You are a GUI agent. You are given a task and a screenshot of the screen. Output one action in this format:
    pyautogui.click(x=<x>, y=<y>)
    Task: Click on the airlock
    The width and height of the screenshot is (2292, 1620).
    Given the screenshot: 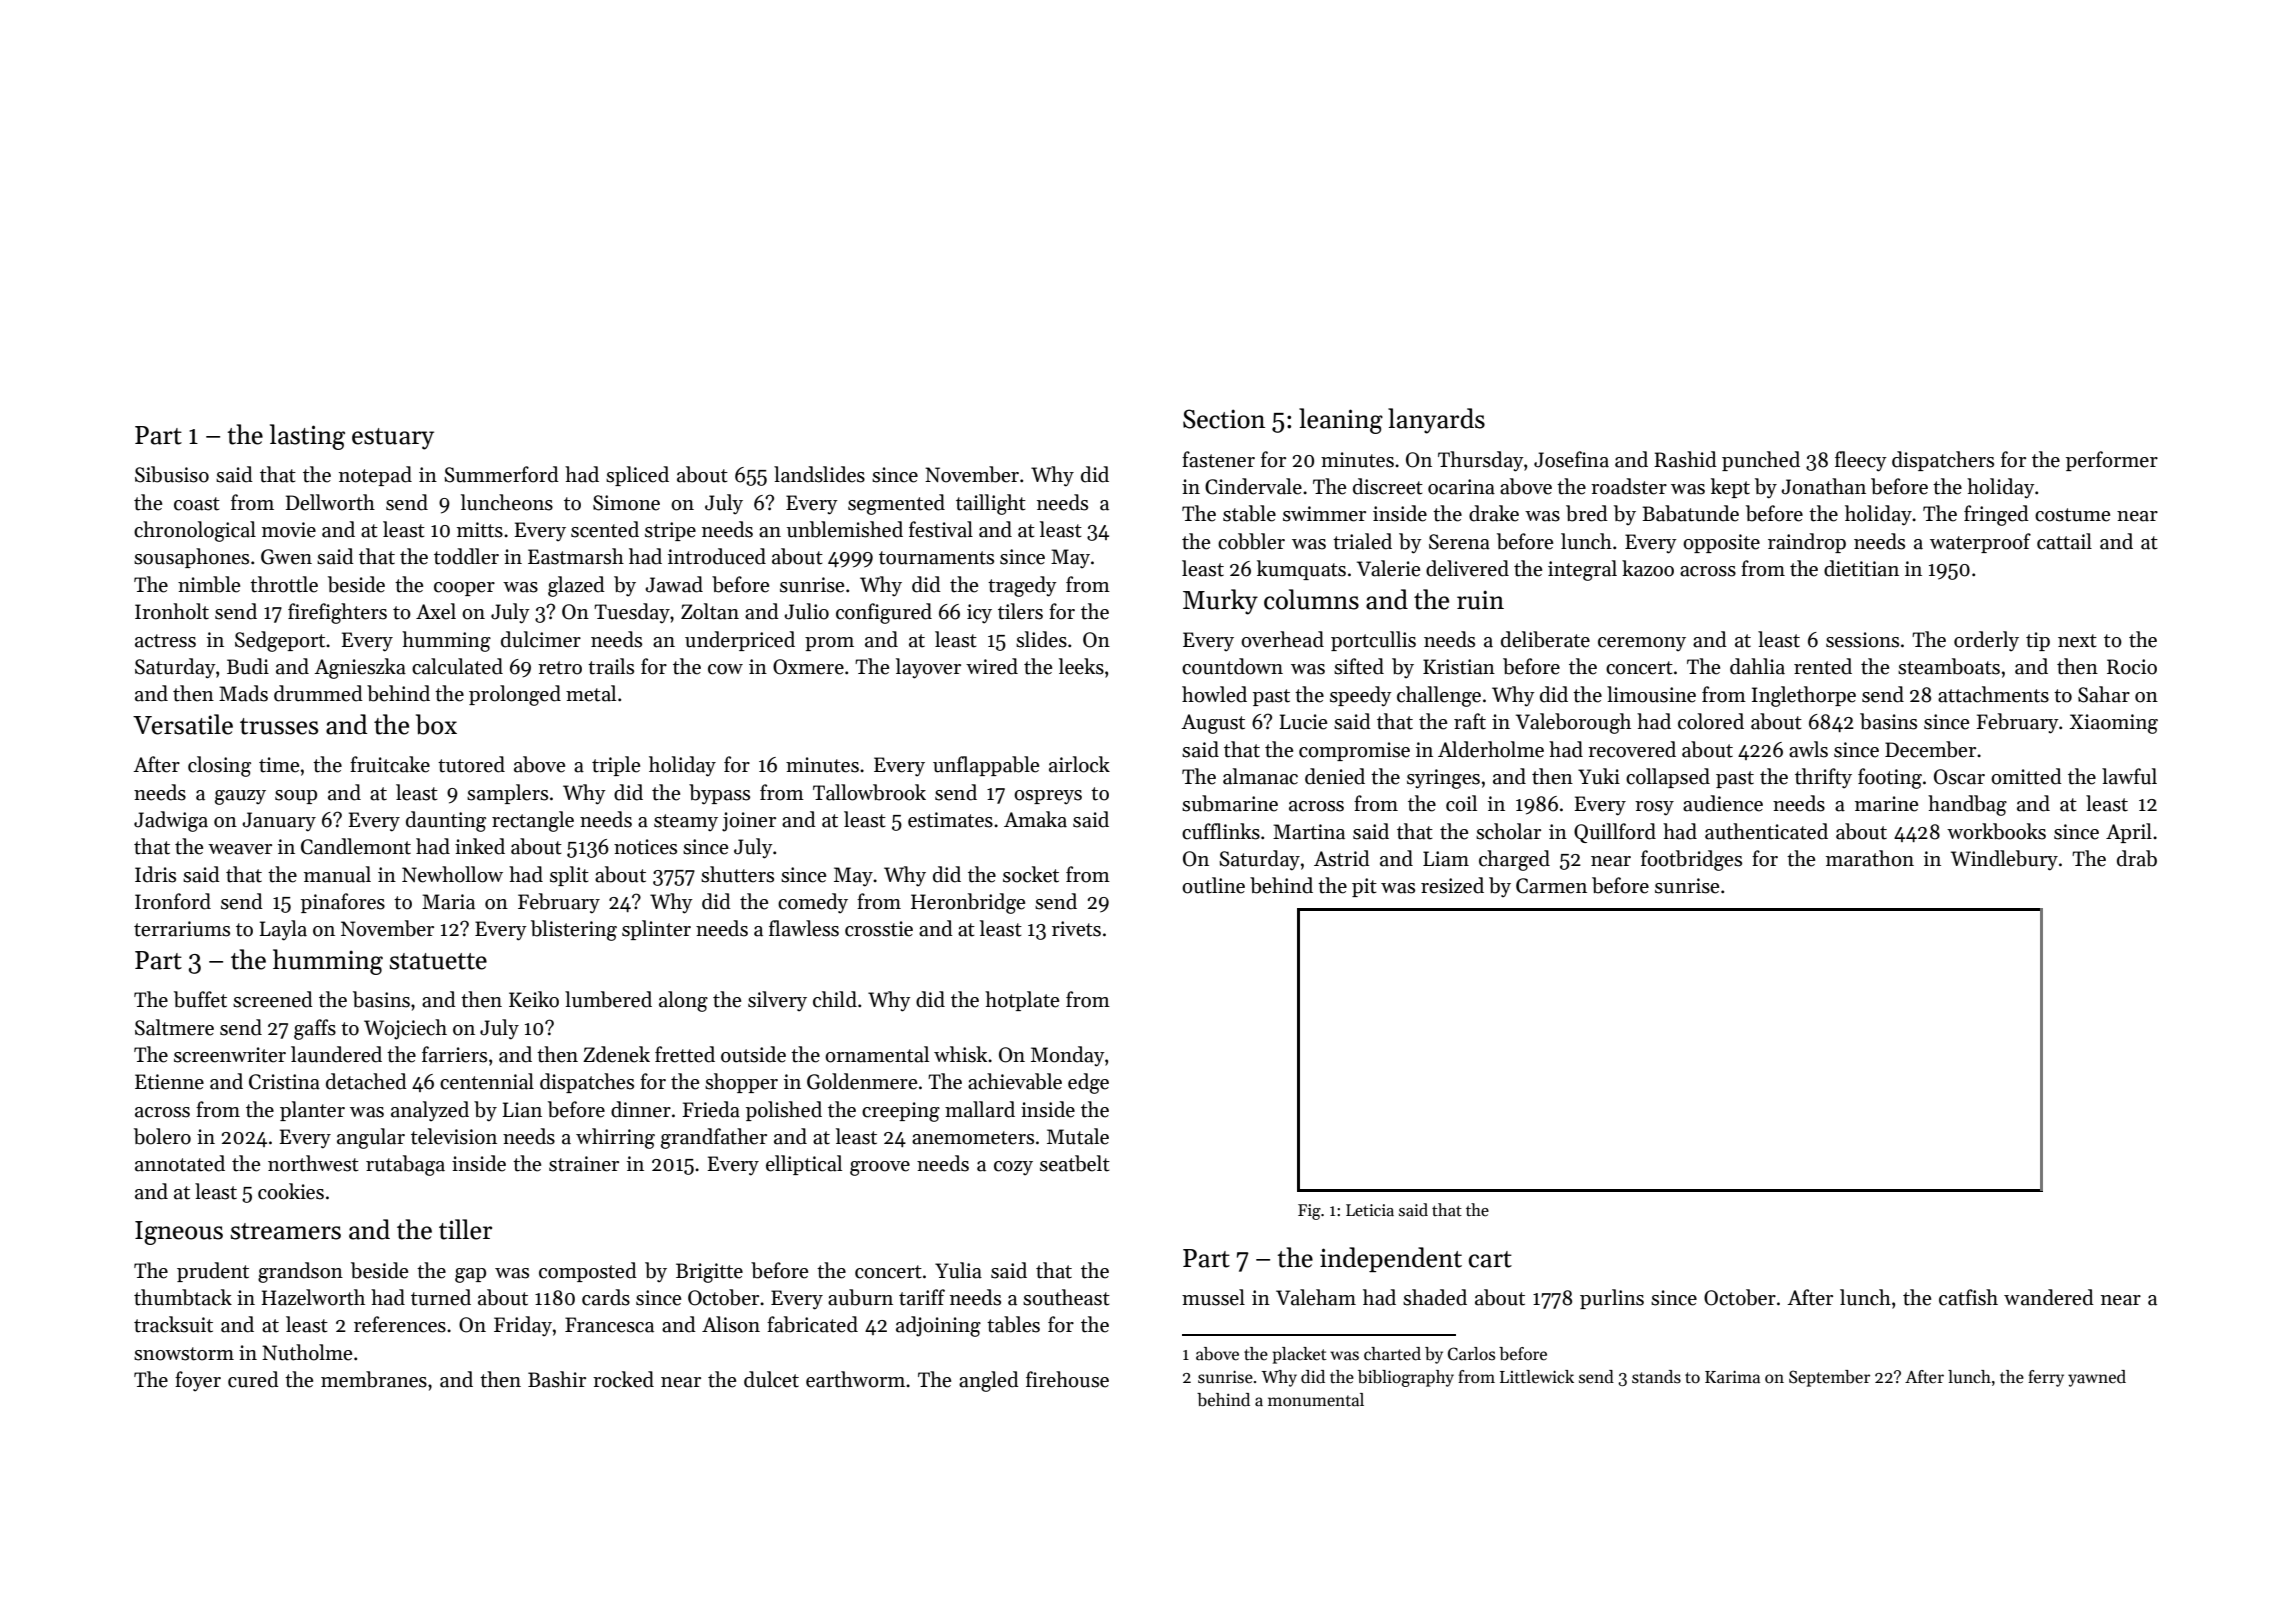 What is the action you would take?
    pyautogui.click(x=1079, y=764)
